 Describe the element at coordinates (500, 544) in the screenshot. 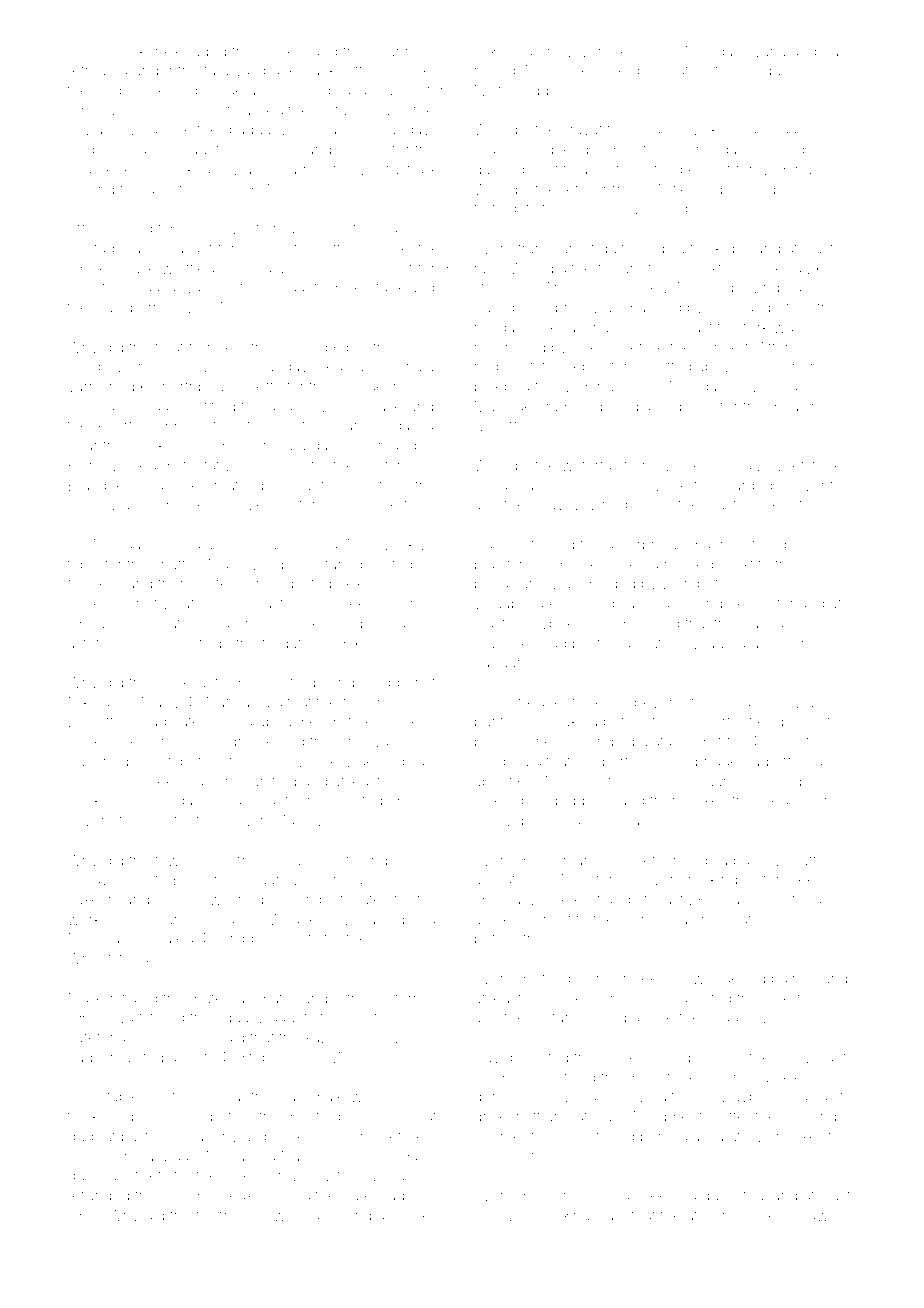

I see `Isabelle` at that location.
